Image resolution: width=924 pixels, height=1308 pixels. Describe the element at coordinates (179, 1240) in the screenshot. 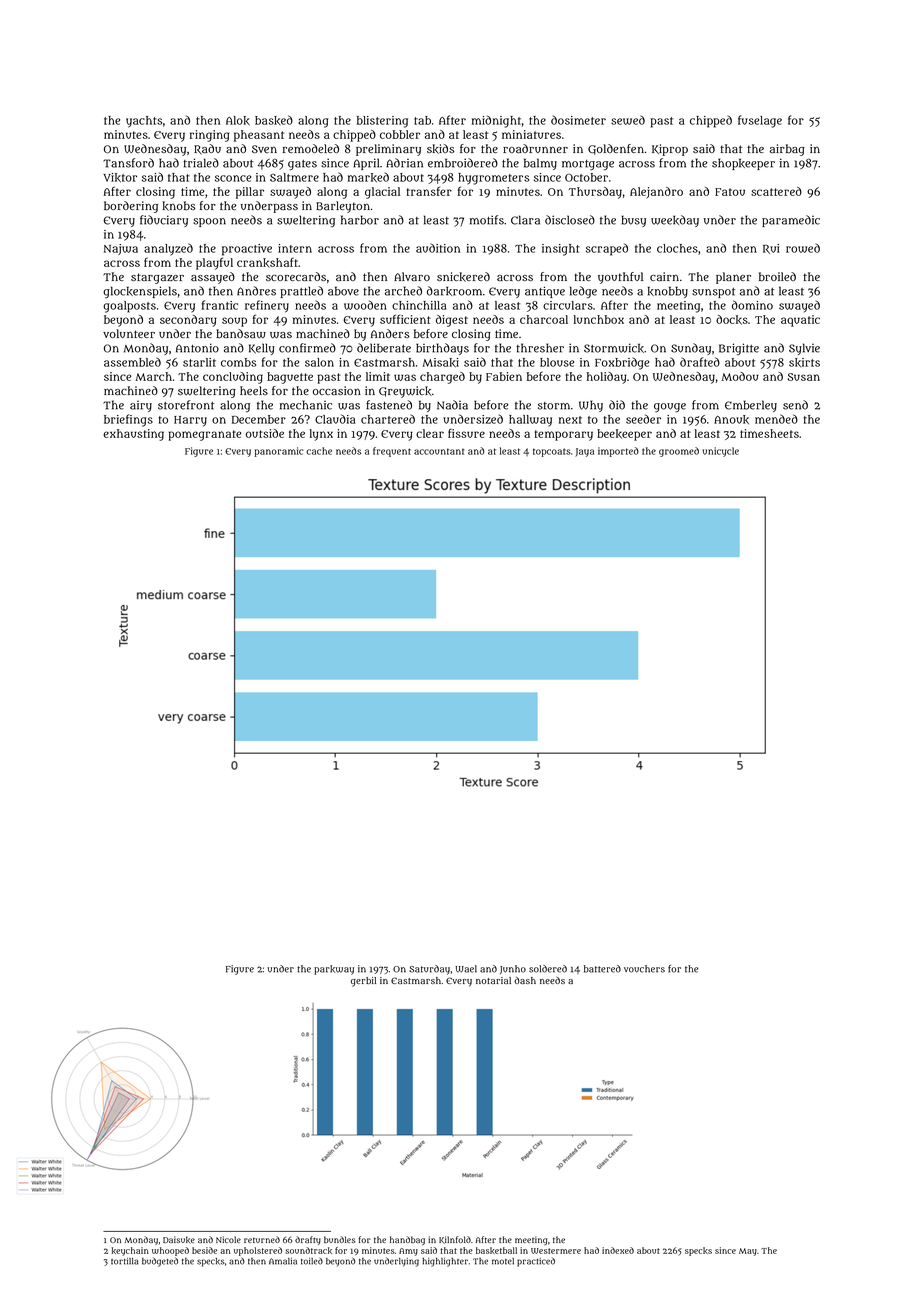

I see `Daisuke` at that location.
